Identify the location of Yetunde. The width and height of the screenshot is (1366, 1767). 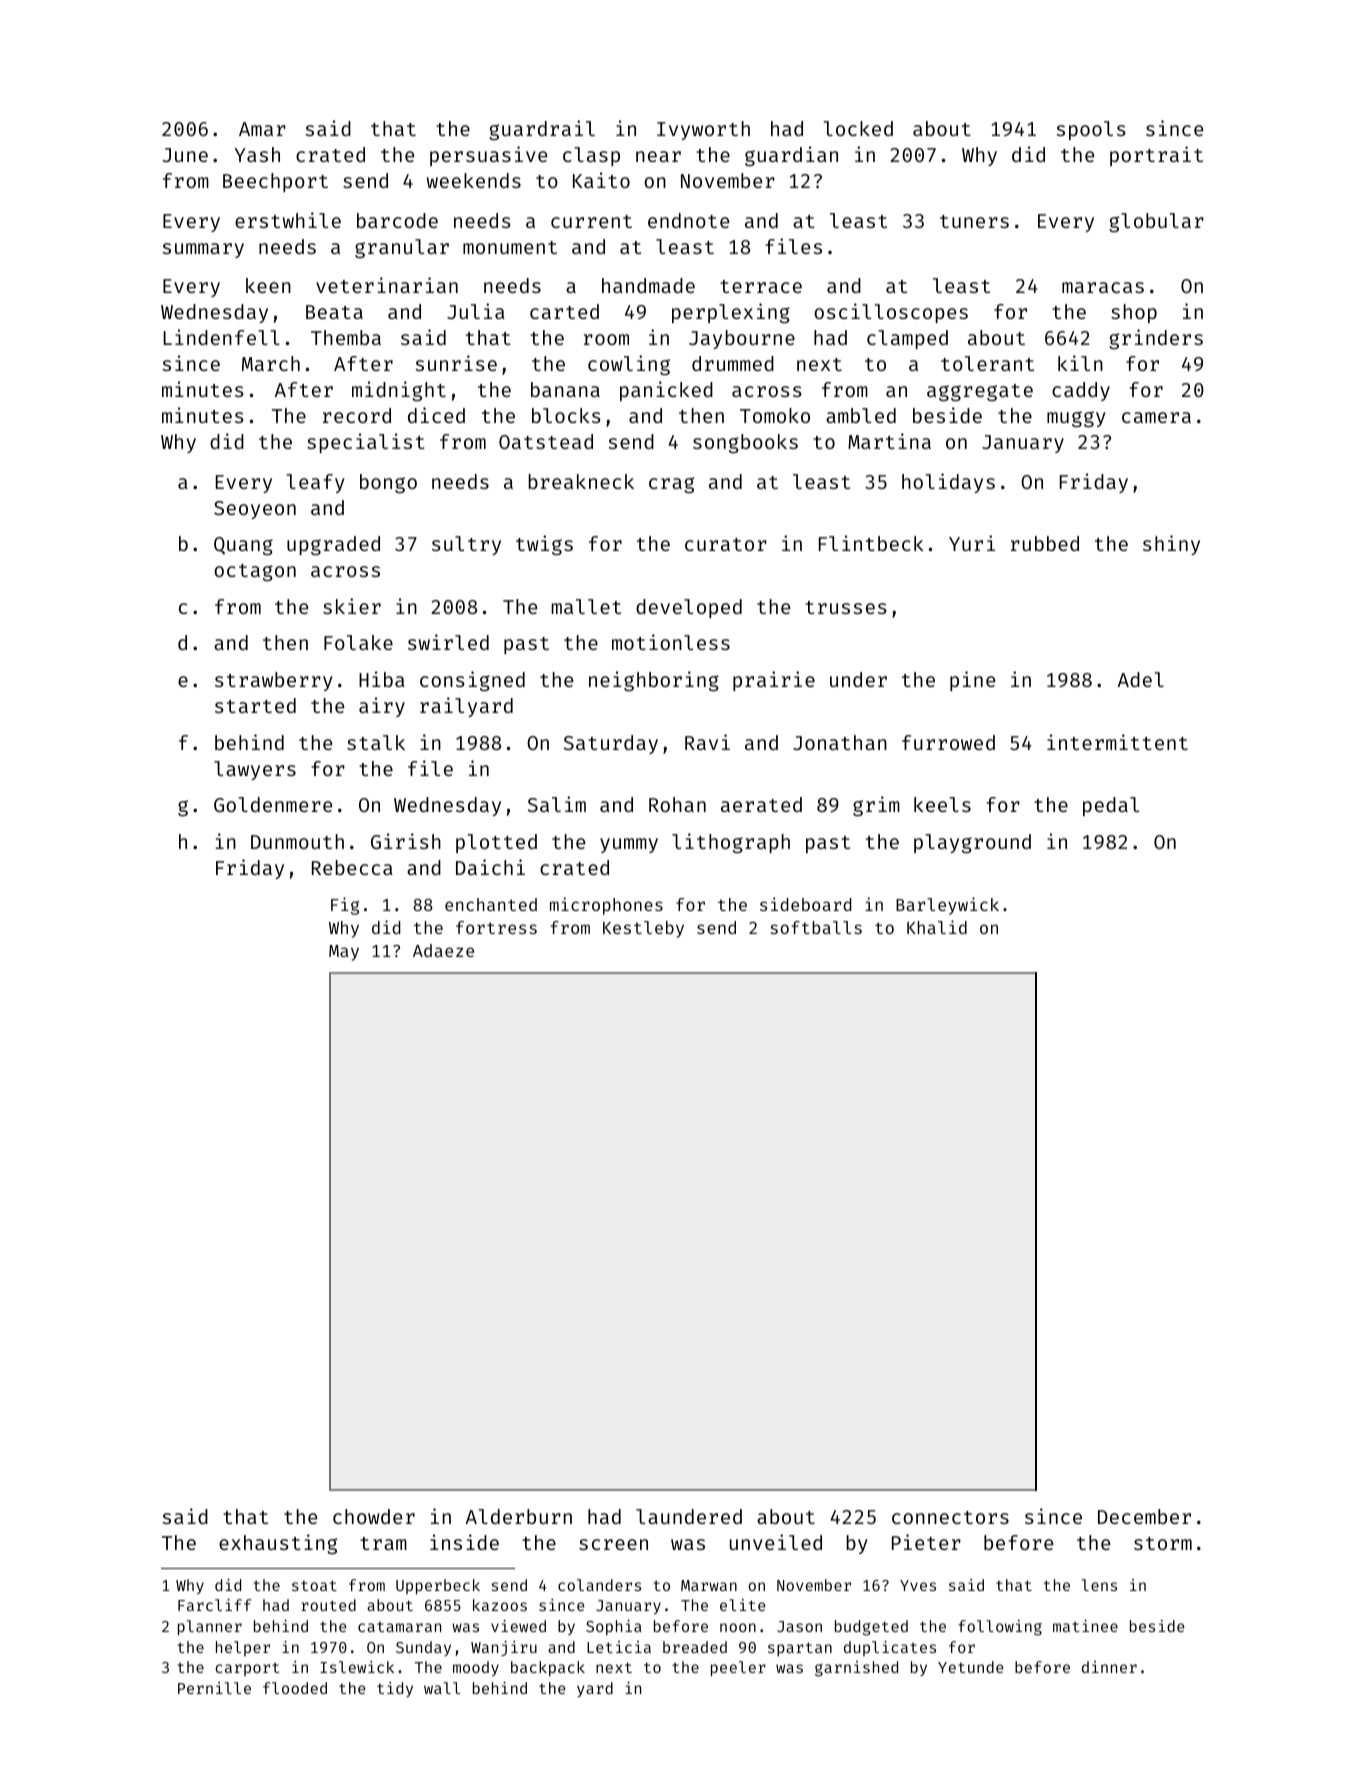
(971, 1667).
